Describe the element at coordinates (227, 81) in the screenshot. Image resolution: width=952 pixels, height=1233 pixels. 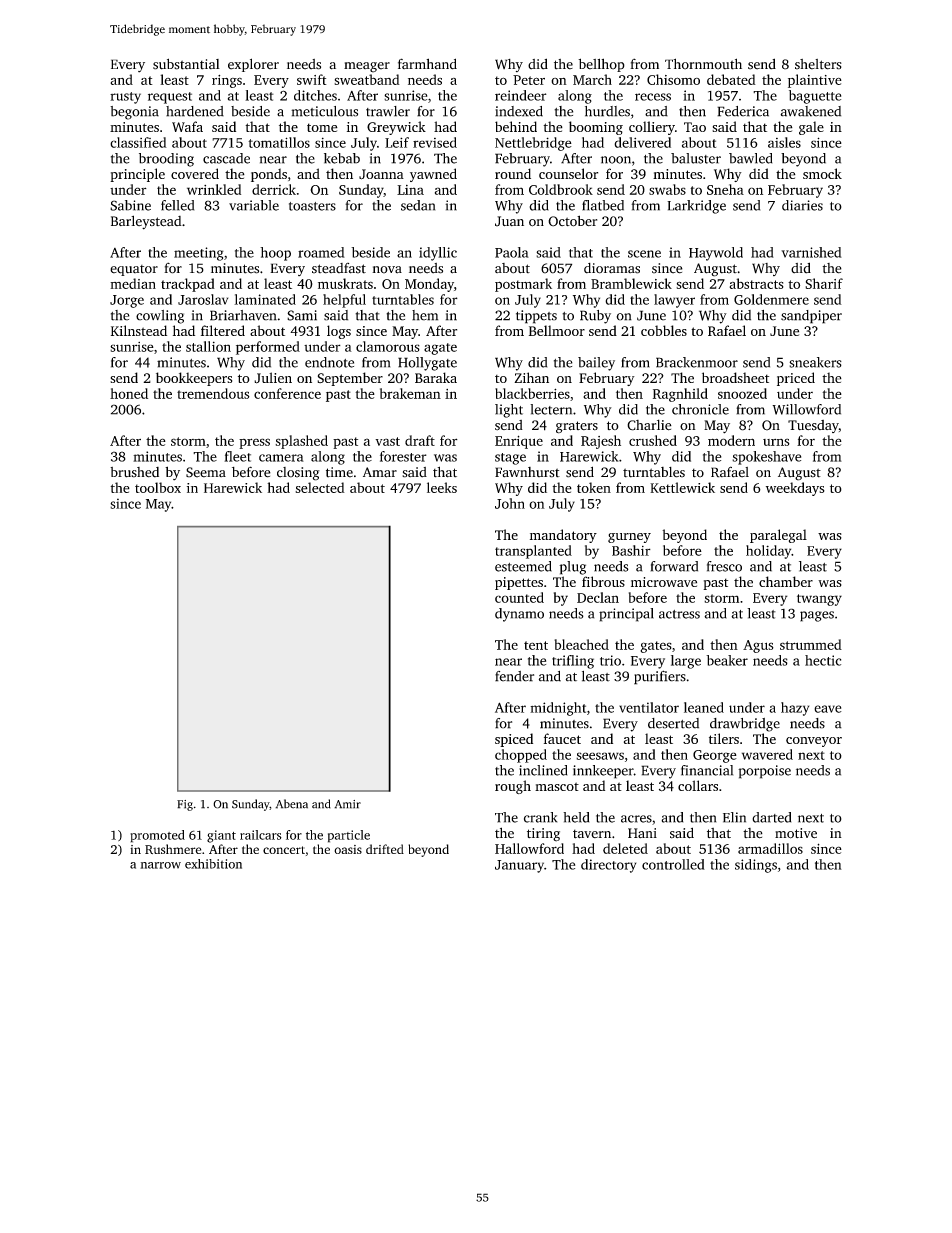
I see `rings` at that location.
